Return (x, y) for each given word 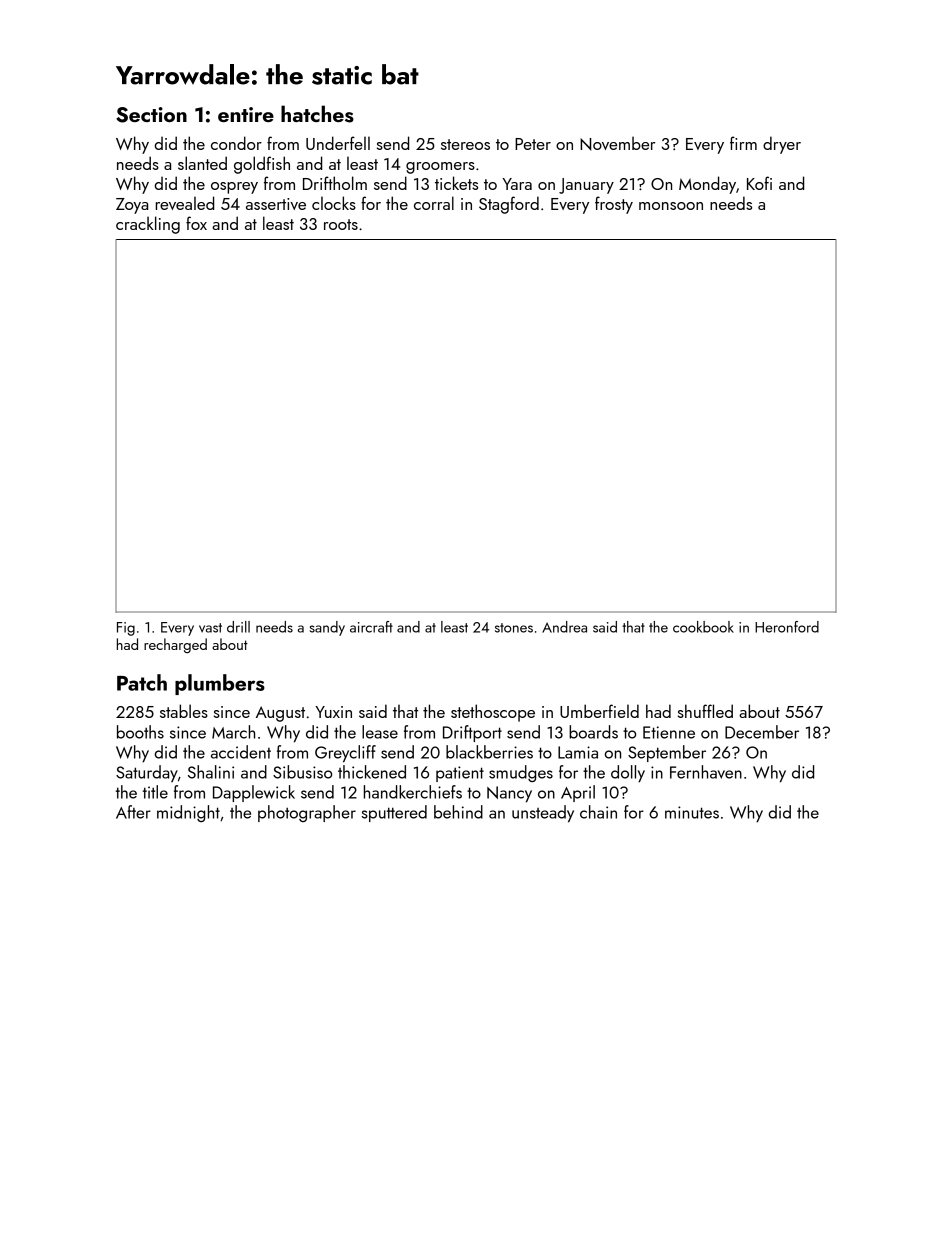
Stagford (509, 205)
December (762, 732)
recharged (175, 645)
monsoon (671, 206)
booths (140, 732)
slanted (202, 163)
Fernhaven (706, 772)
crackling (148, 225)
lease (380, 732)
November (617, 143)
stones (514, 628)
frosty (614, 205)
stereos (465, 144)
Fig (126, 629)
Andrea (564, 627)
